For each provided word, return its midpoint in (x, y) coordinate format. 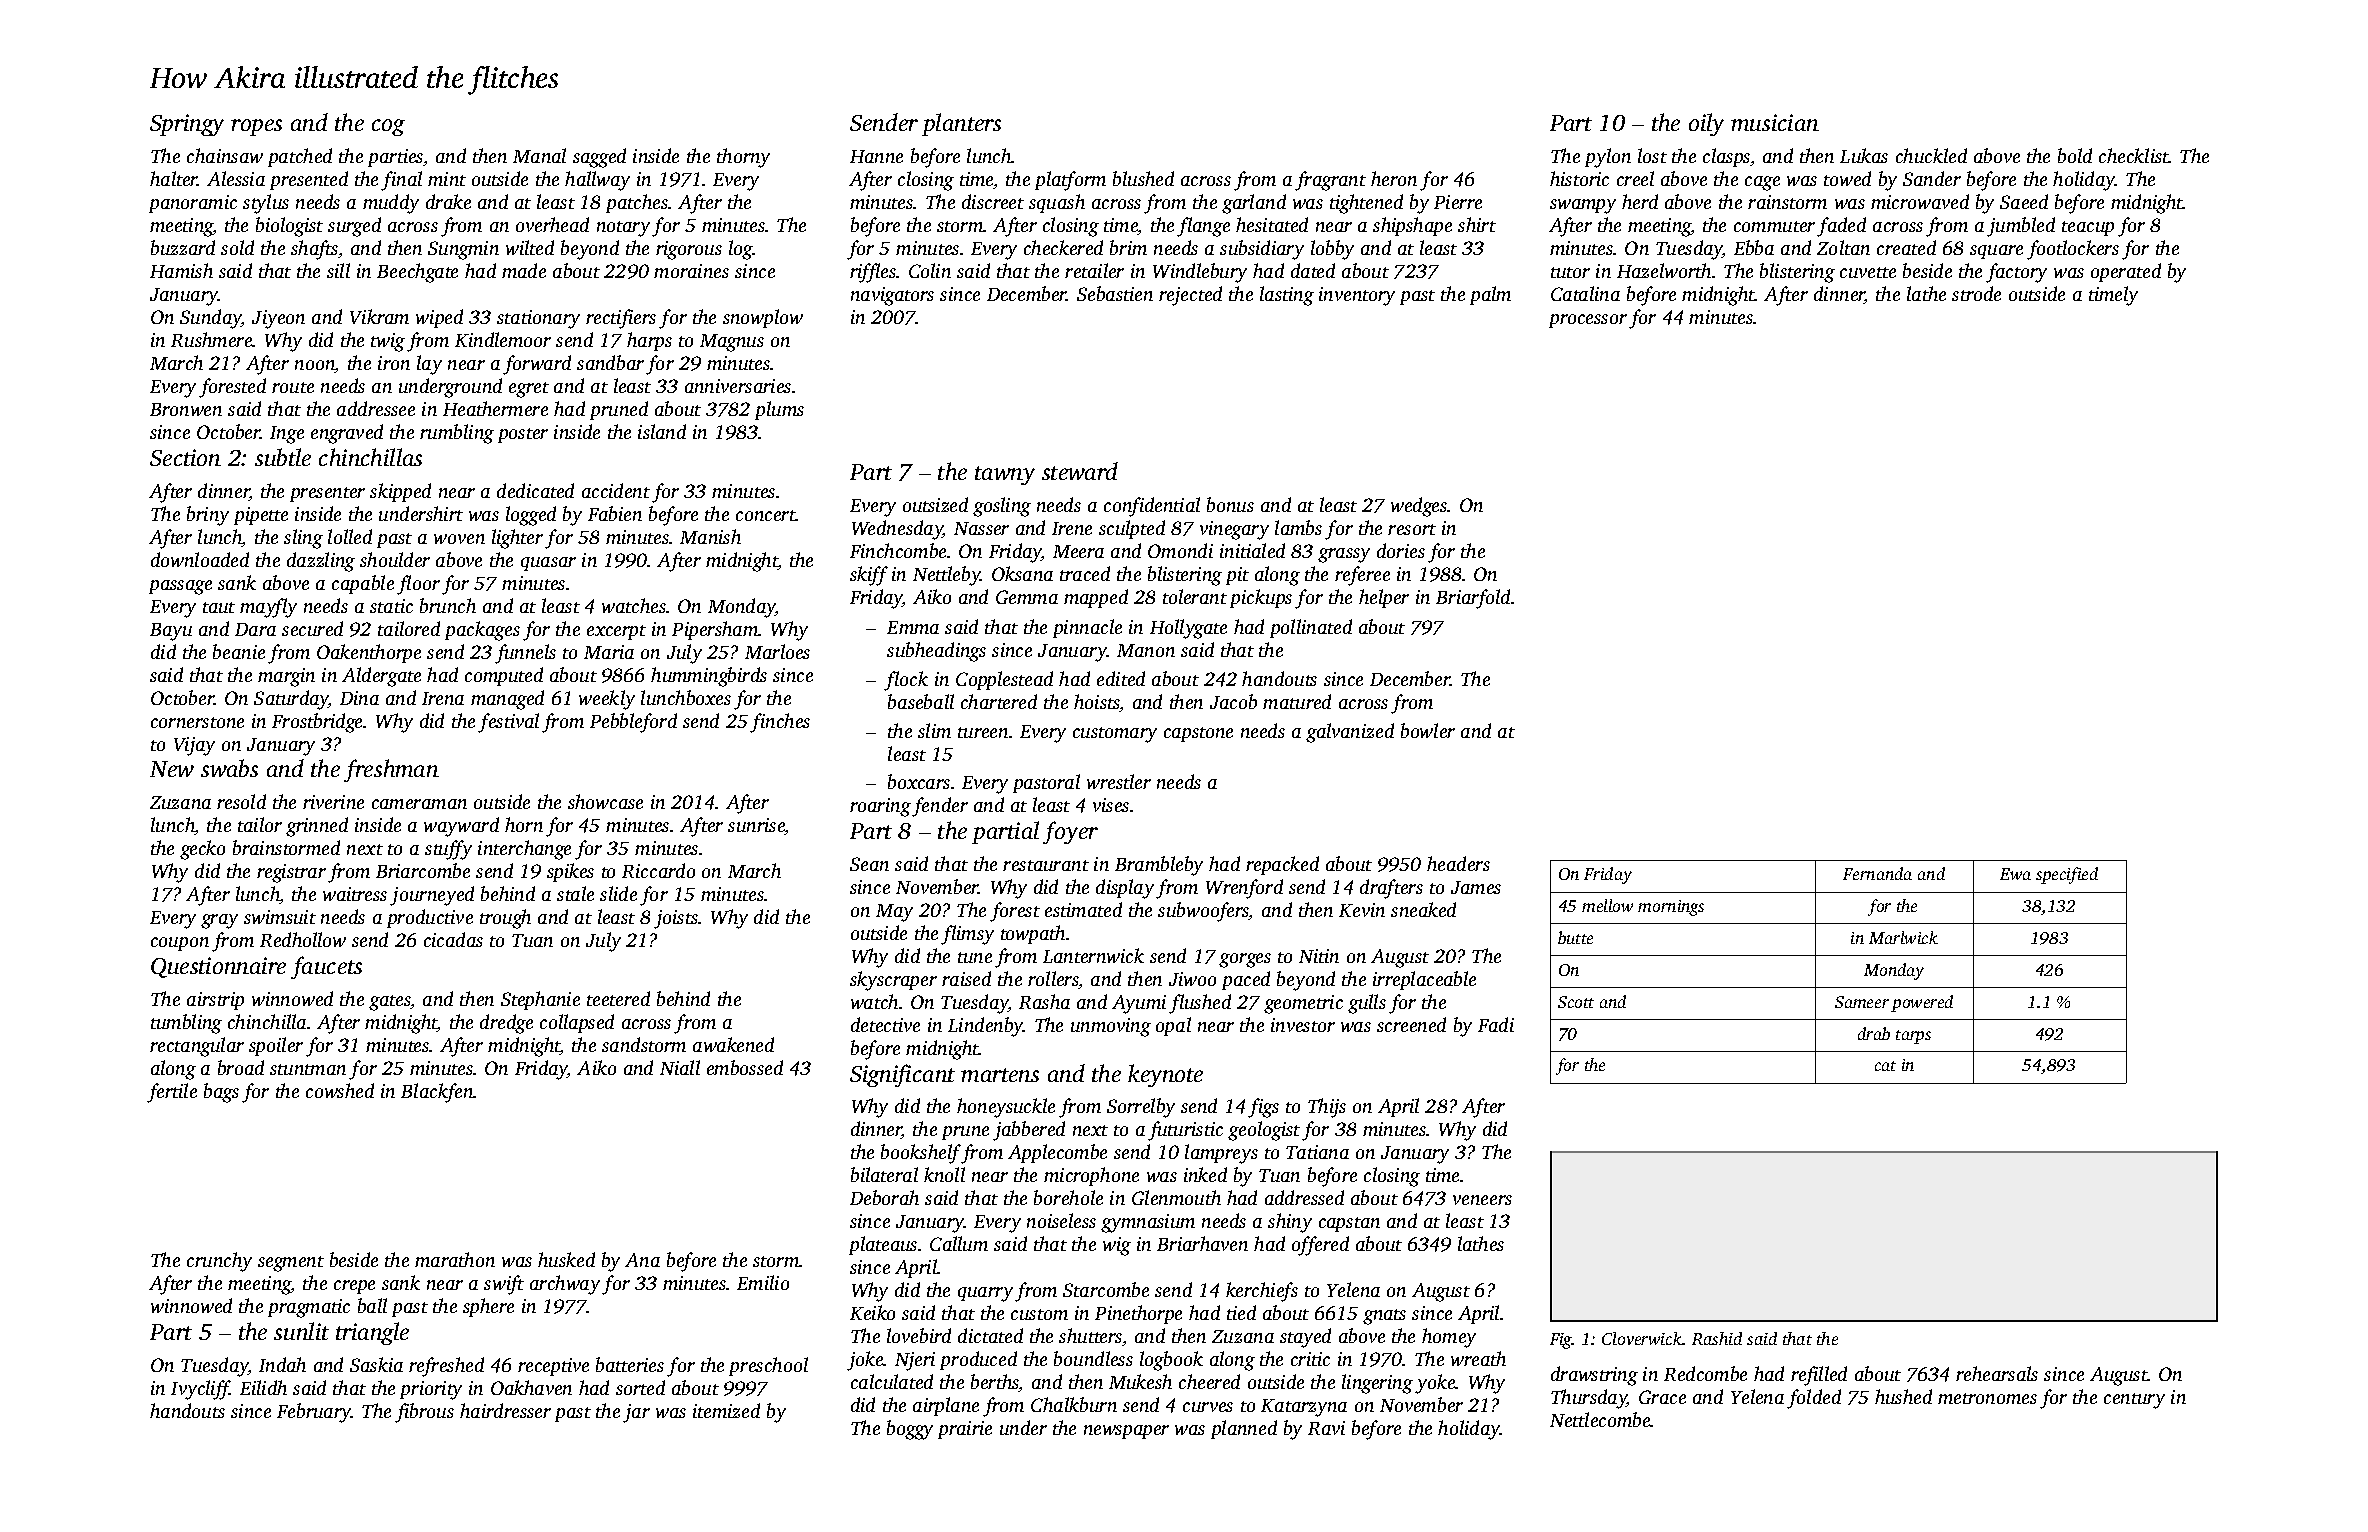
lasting (1287, 296)
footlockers (2073, 250)
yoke (1435, 1384)
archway (565, 1285)
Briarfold (1473, 599)
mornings (1671, 908)
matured (1297, 701)
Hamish (181, 270)
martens (1000, 1075)
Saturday (291, 700)
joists (676, 919)
